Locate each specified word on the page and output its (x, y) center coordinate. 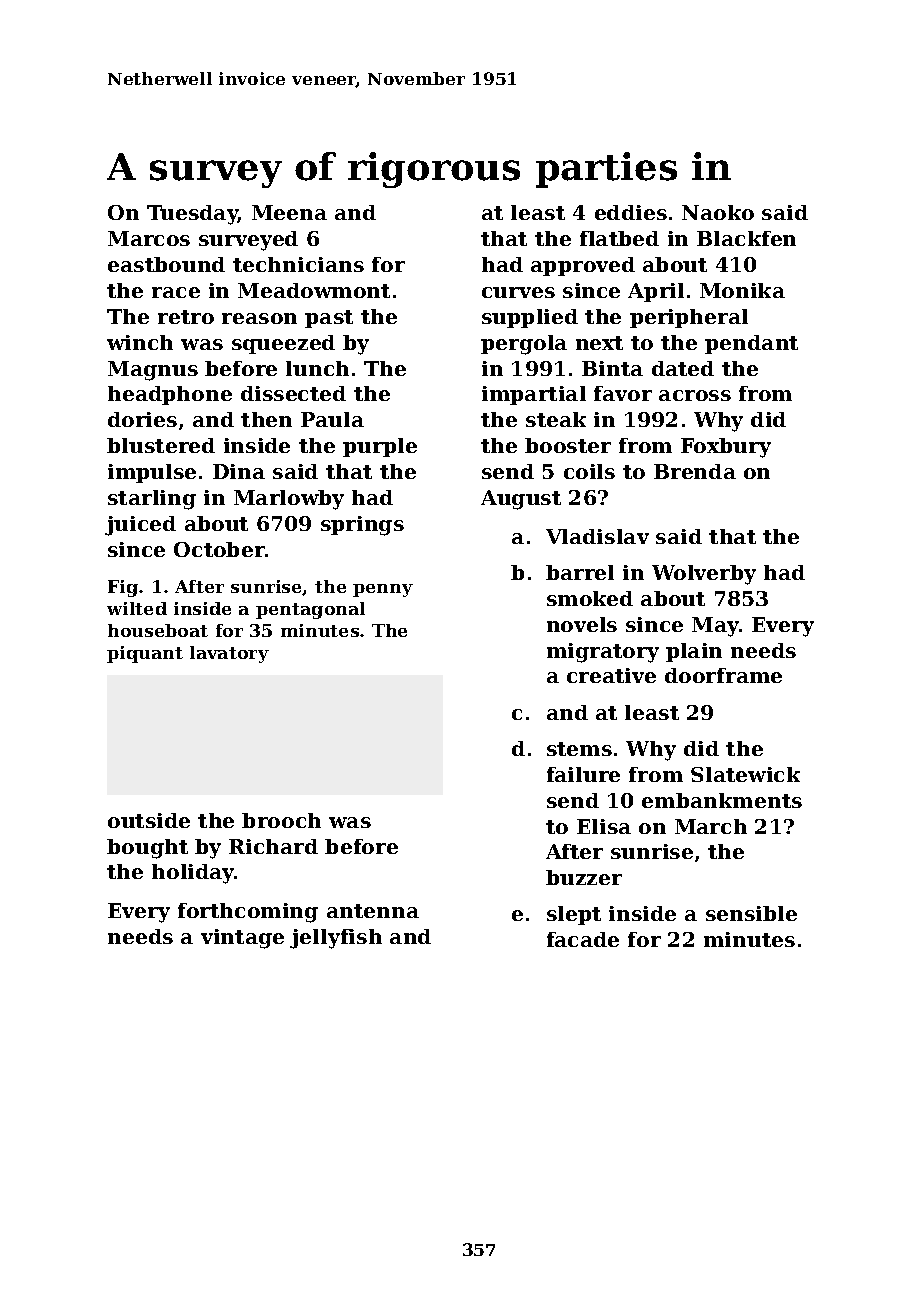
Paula (332, 419)
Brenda (695, 471)
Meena (289, 212)
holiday (193, 874)
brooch (281, 820)
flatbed (619, 238)
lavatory (229, 654)
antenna (373, 911)
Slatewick (745, 774)
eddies (631, 212)
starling (152, 500)
